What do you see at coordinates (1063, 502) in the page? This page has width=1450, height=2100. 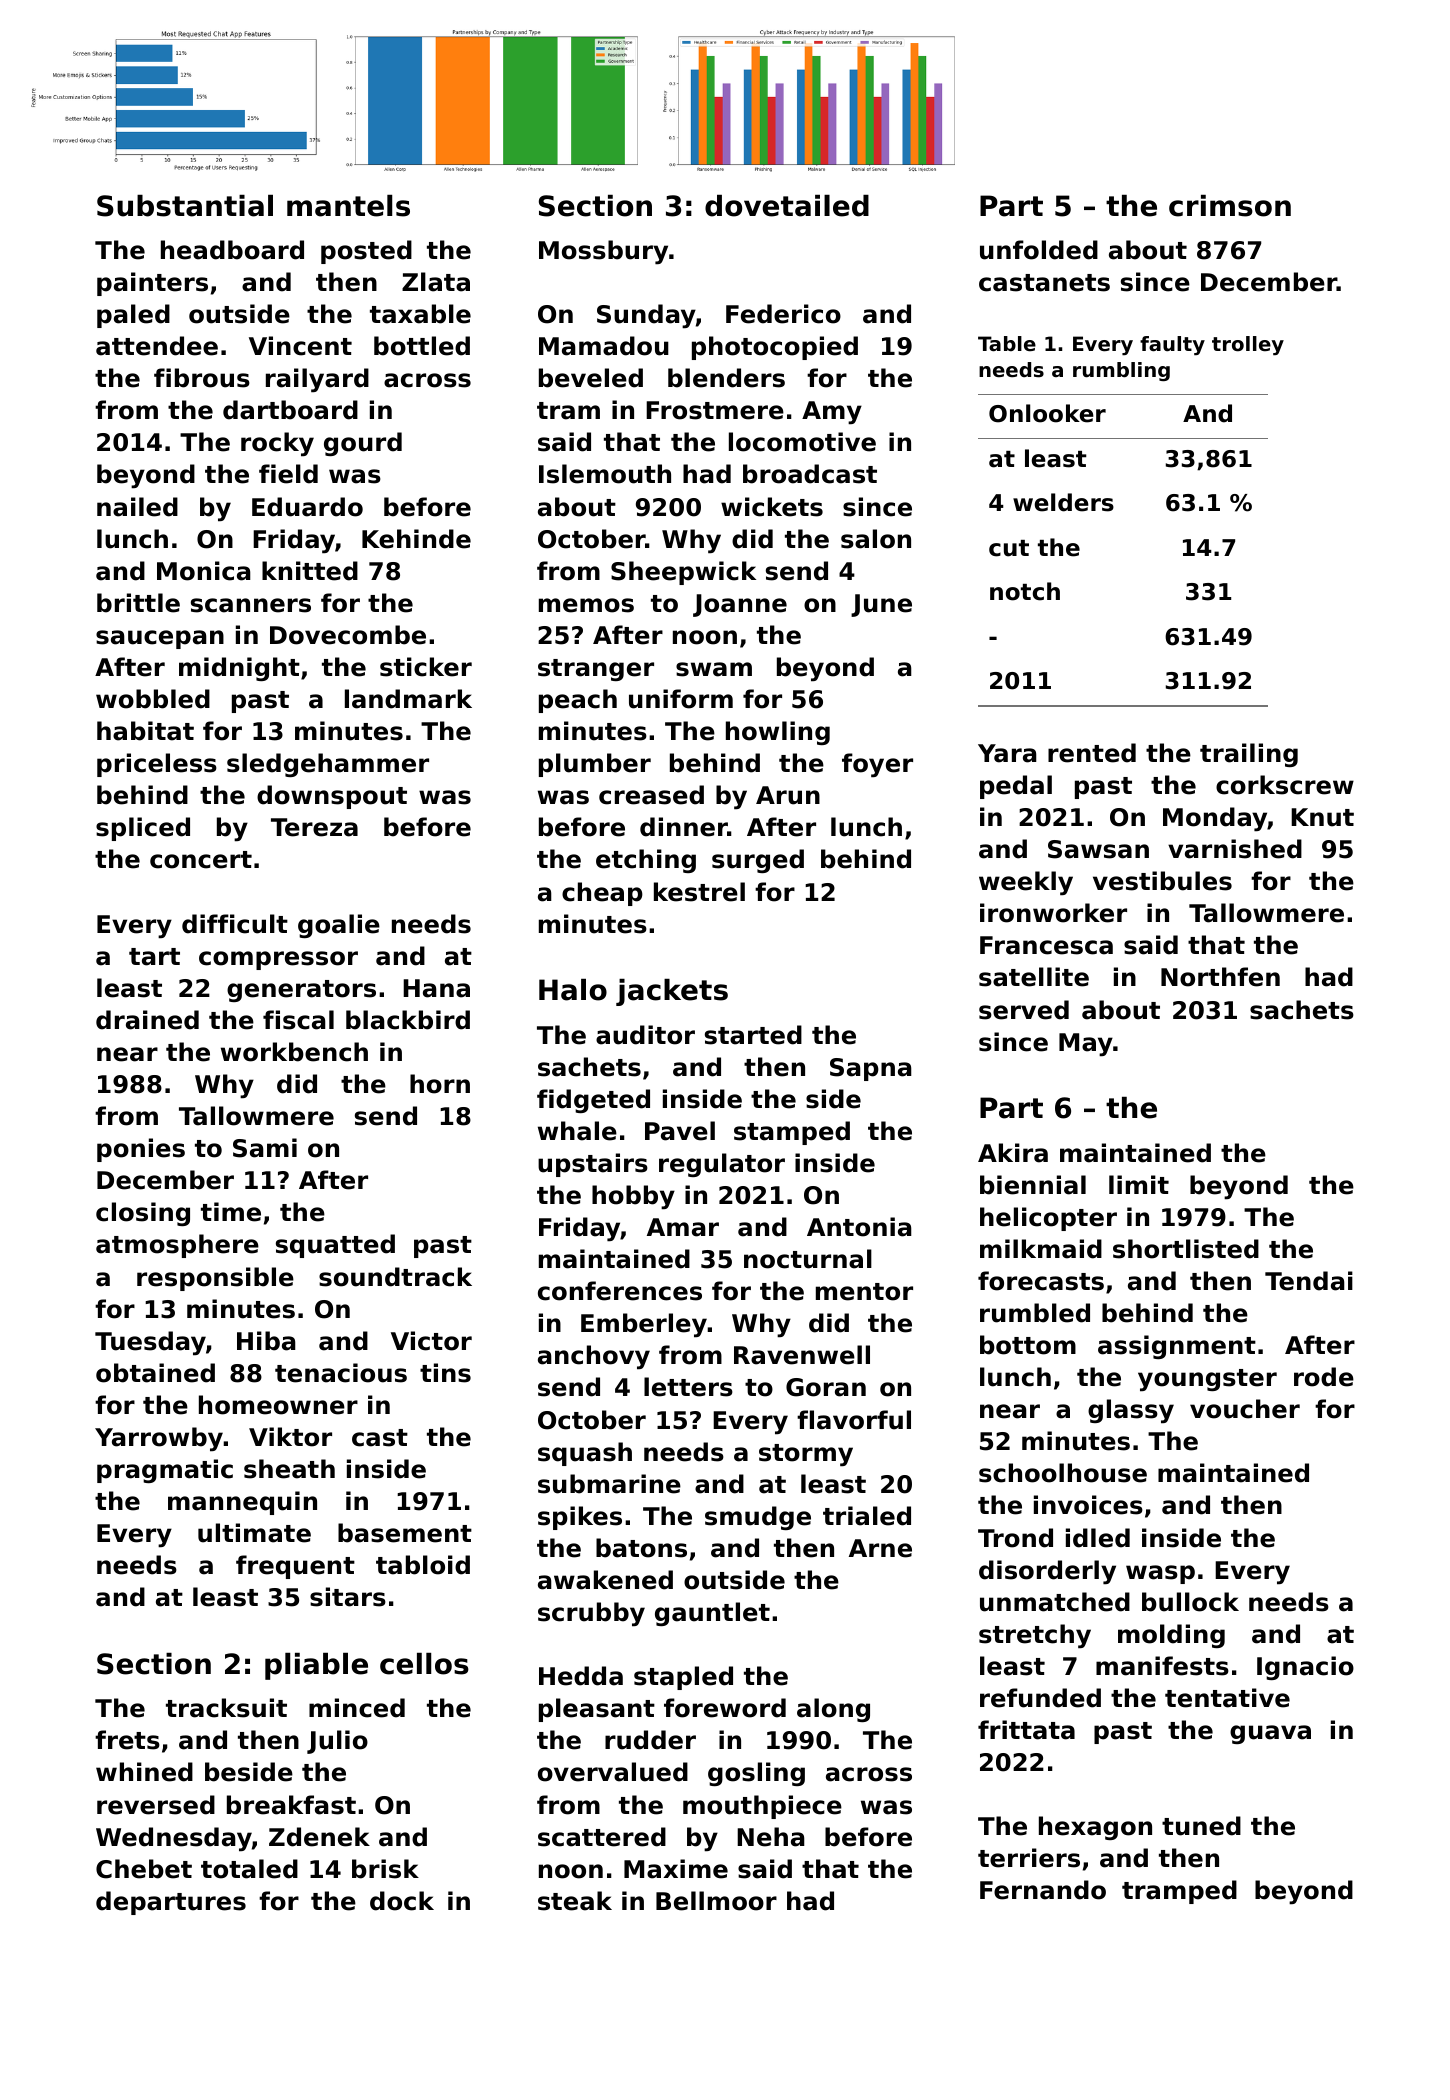 I see `welders` at bounding box center [1063, 502].
